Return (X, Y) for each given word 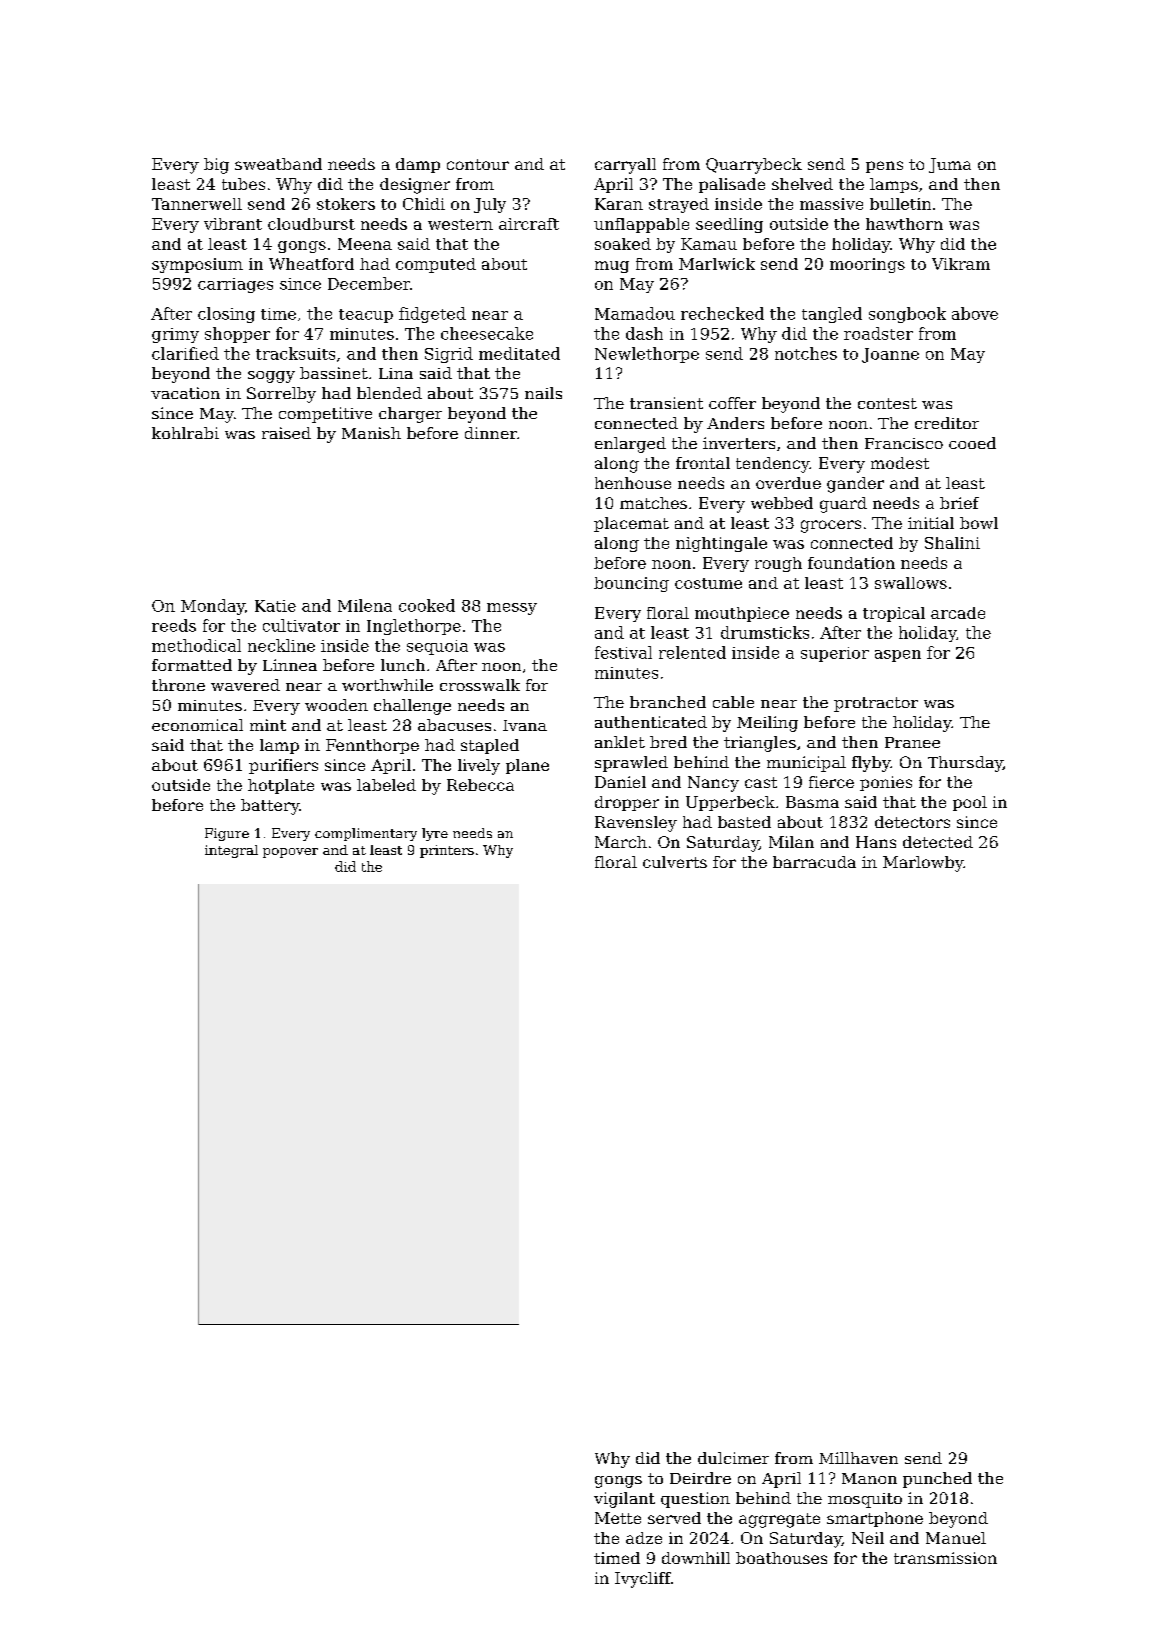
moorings (867, 265)
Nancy (713, 784)
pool (970, 803)
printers (447, 851)
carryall (625, 166)
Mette (618, 1518)
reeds (174, 625)
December (369, 283)
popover (290, 853)
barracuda (814, 862)
